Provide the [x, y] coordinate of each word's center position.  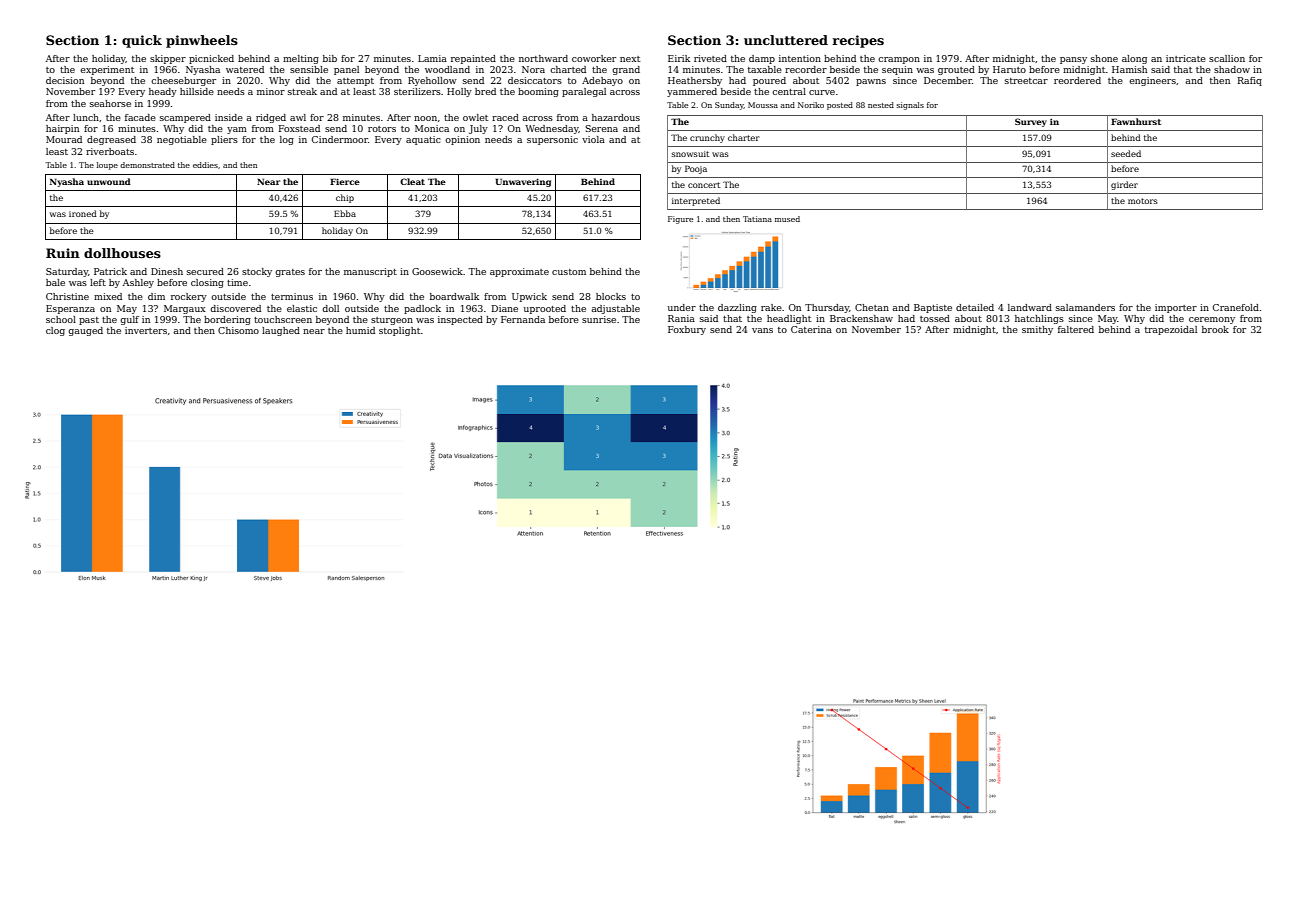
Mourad [64, 139]
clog [55, 331]
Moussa [763, 105]
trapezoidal [1171, 330]
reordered [1077, 80]
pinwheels [202, 41]
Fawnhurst [1136, 121]
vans [762, 330]
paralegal [584, 92]
